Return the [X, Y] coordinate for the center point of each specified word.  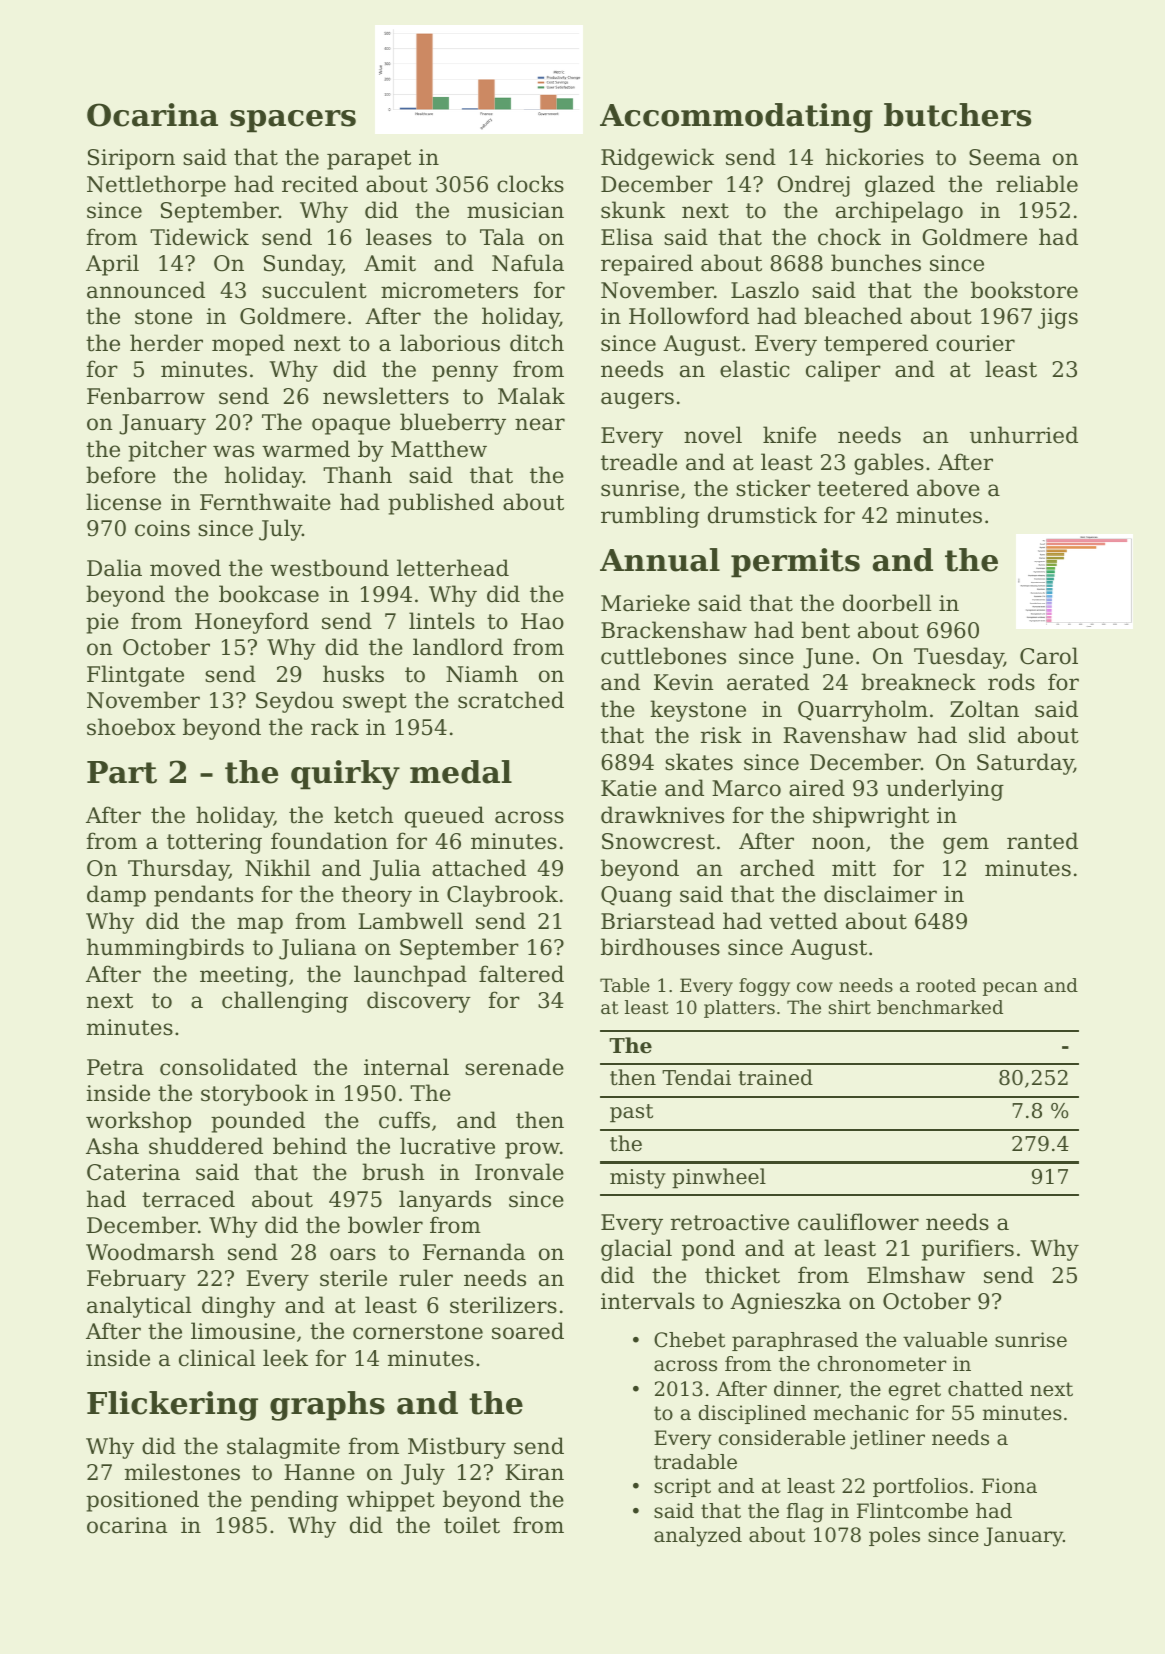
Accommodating [736, 118]
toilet [472, 1525]
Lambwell [410, 921]
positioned [142, 1501]
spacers [293, 121]
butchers [957, 115]
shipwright [871, 817]
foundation [329, 841]
